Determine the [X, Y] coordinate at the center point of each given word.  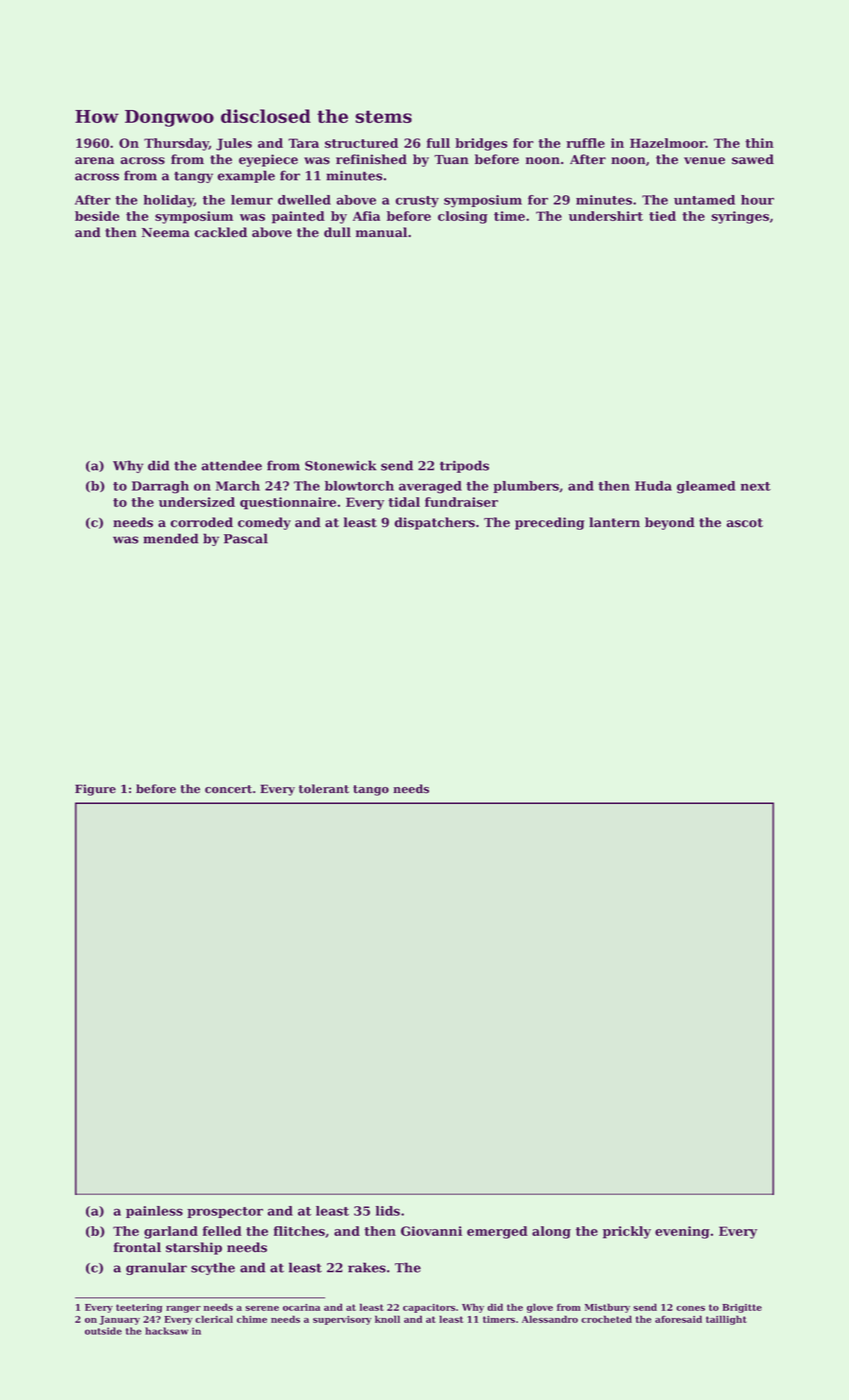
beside [97, 216]
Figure [95, 790]
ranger [183, 1309]
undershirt [606, 216]
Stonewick [340, 465]
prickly [627, 1232]
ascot [744, 523]
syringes [740, 217]
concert [228, 789]
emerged [497, 1232]
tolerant [324, 789]
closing [463, 217]
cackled [220, 232]
